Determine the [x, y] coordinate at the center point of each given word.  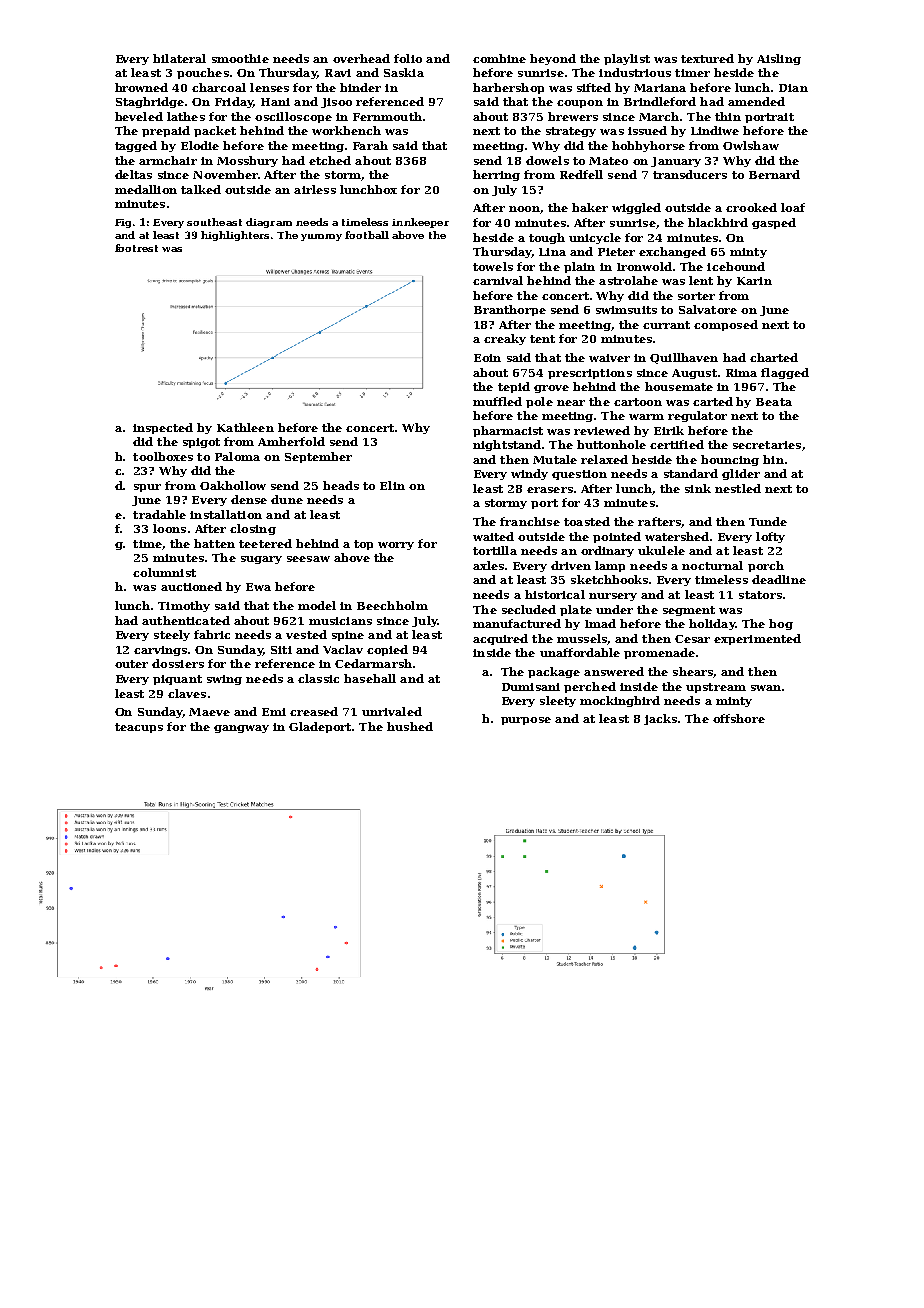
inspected [163, 428]
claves [187, 693]
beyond [553, 59]
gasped [774, 223]
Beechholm [392, 605]
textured [707, 58]
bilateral [179, 58]
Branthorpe [510, 310]
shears [693, 671]
